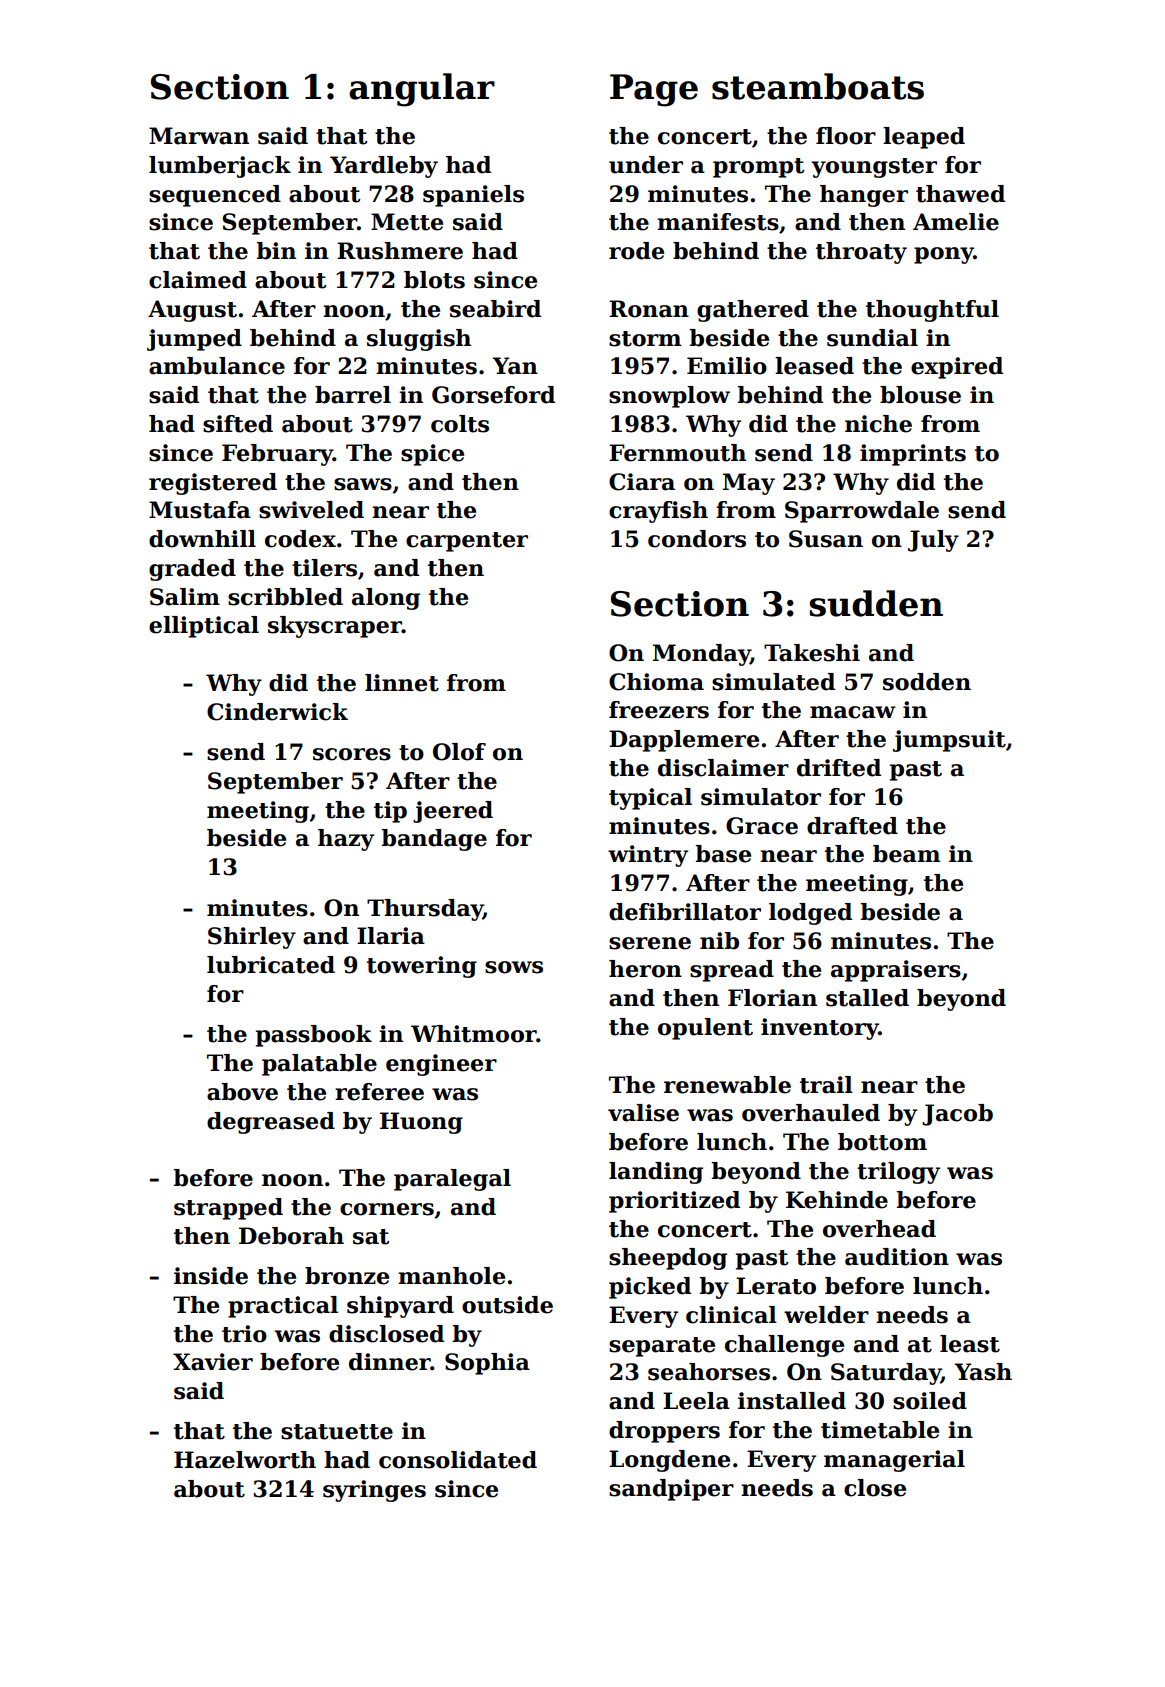 The image size is (1165, 1687). Describe the element at coordinates (347, 1276) in the screenshot. I see `bronze` at that location.
